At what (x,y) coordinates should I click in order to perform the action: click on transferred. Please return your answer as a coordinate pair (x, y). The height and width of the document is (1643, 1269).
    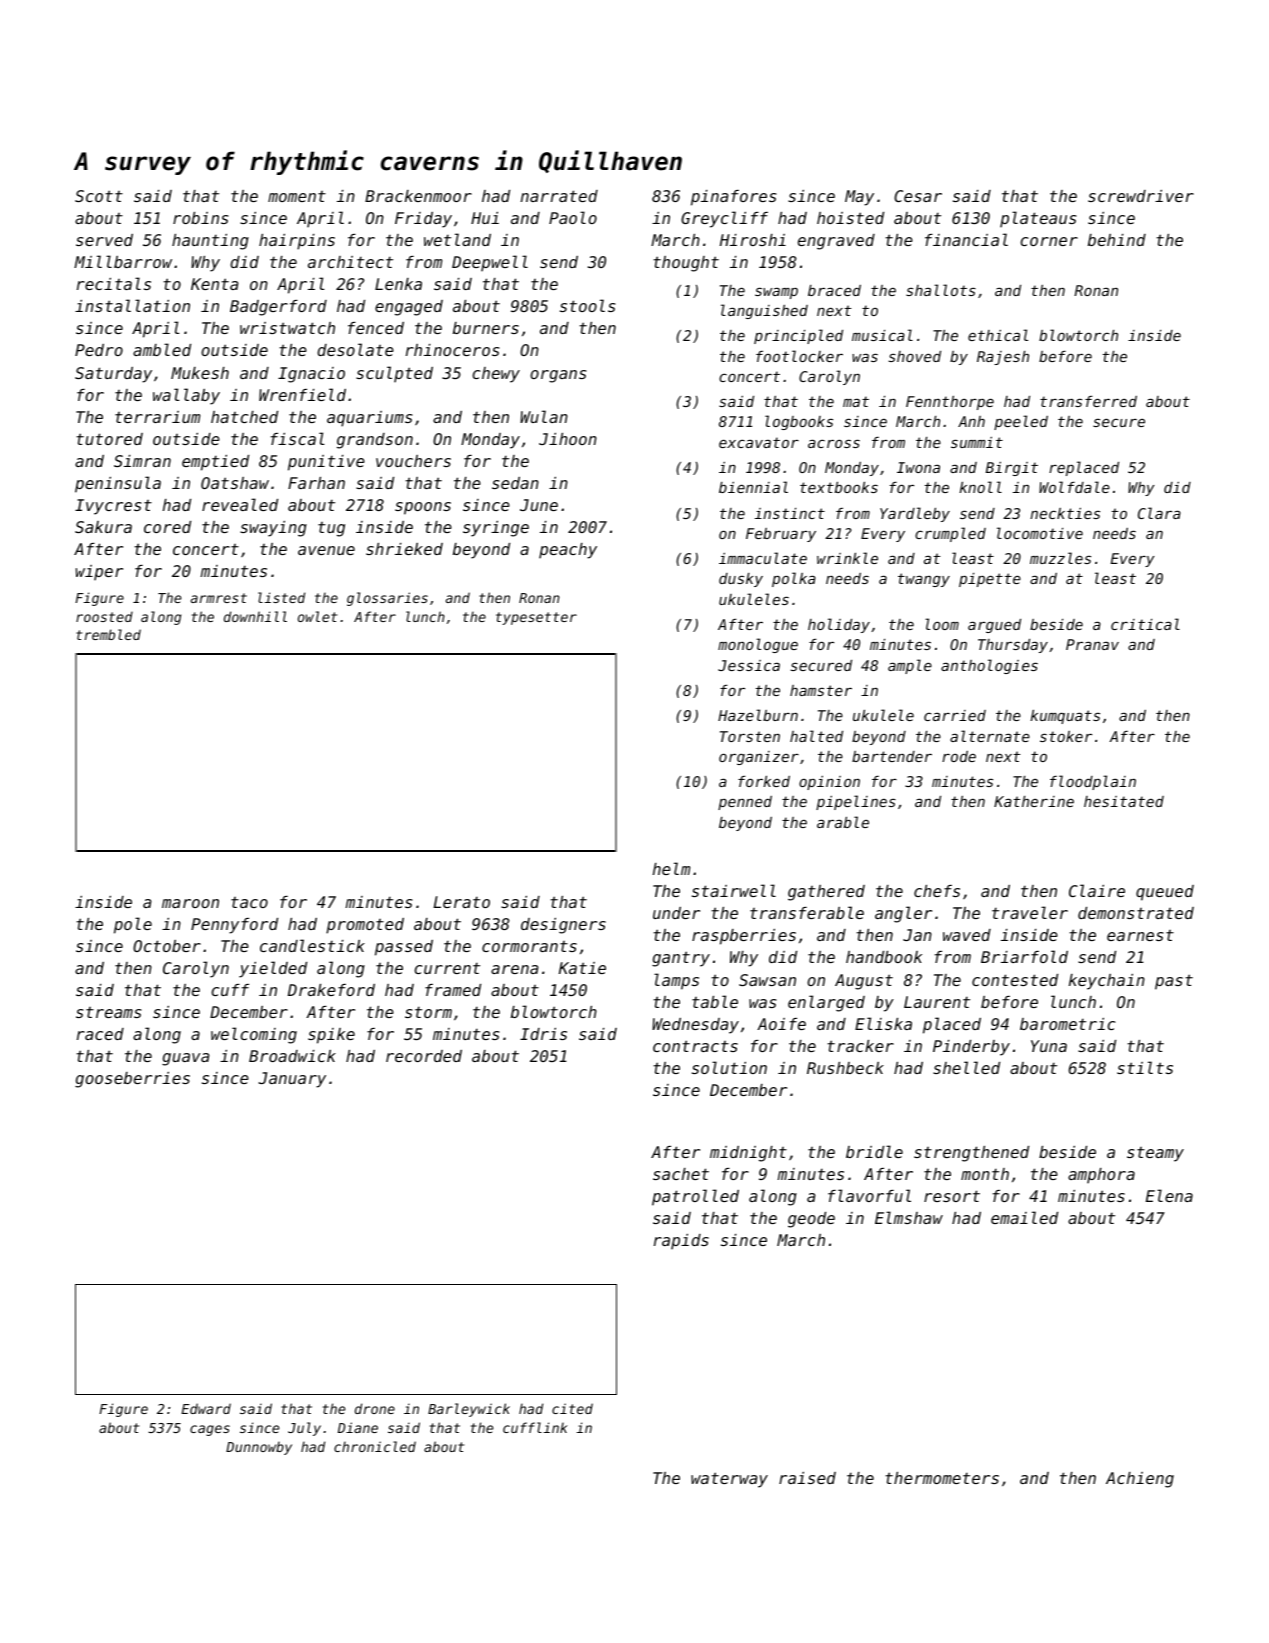
    Looking at the image, I should click on (1088, 401).
